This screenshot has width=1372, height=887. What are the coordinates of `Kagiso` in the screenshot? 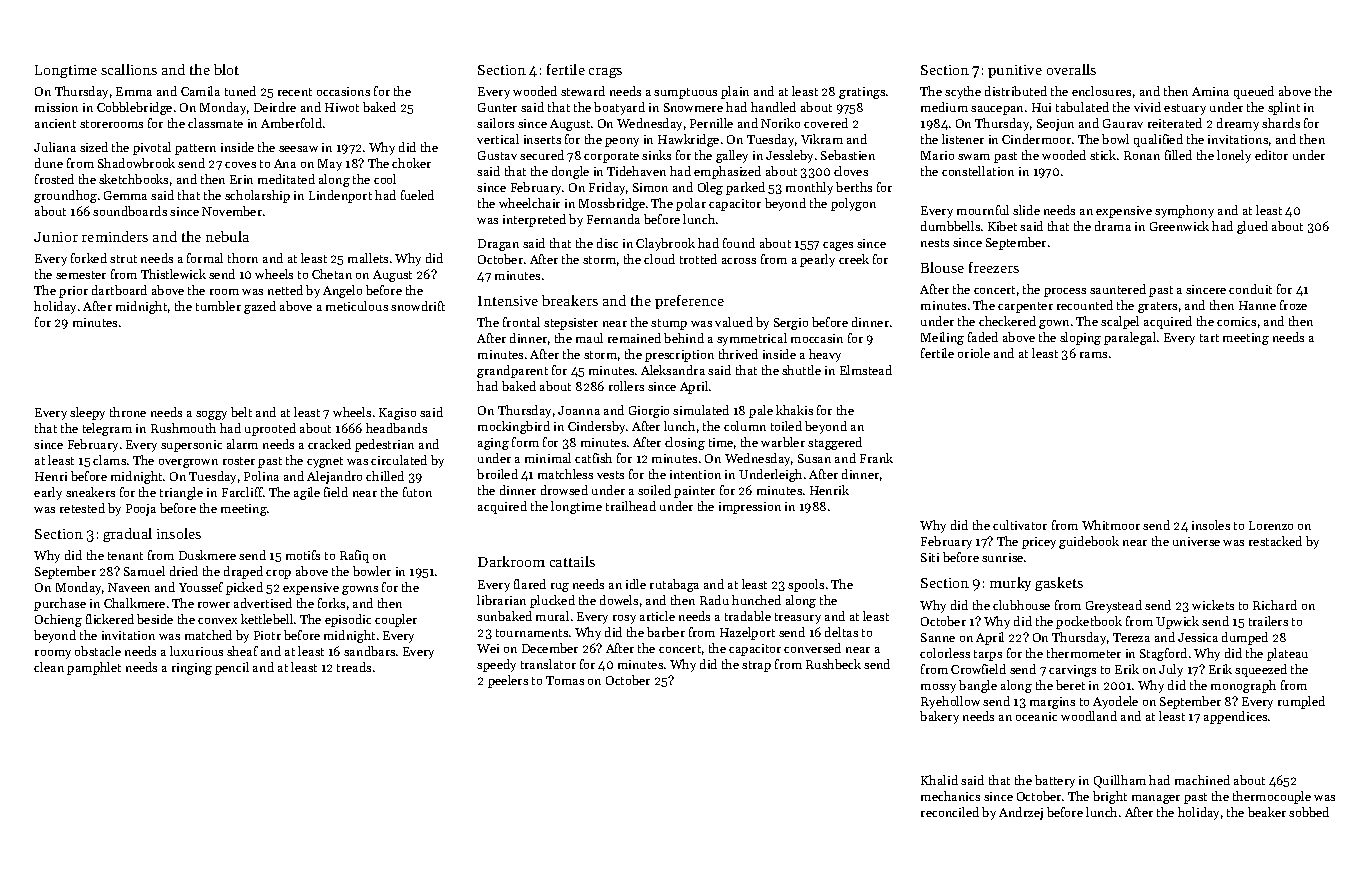 It's located at (397, 414).
